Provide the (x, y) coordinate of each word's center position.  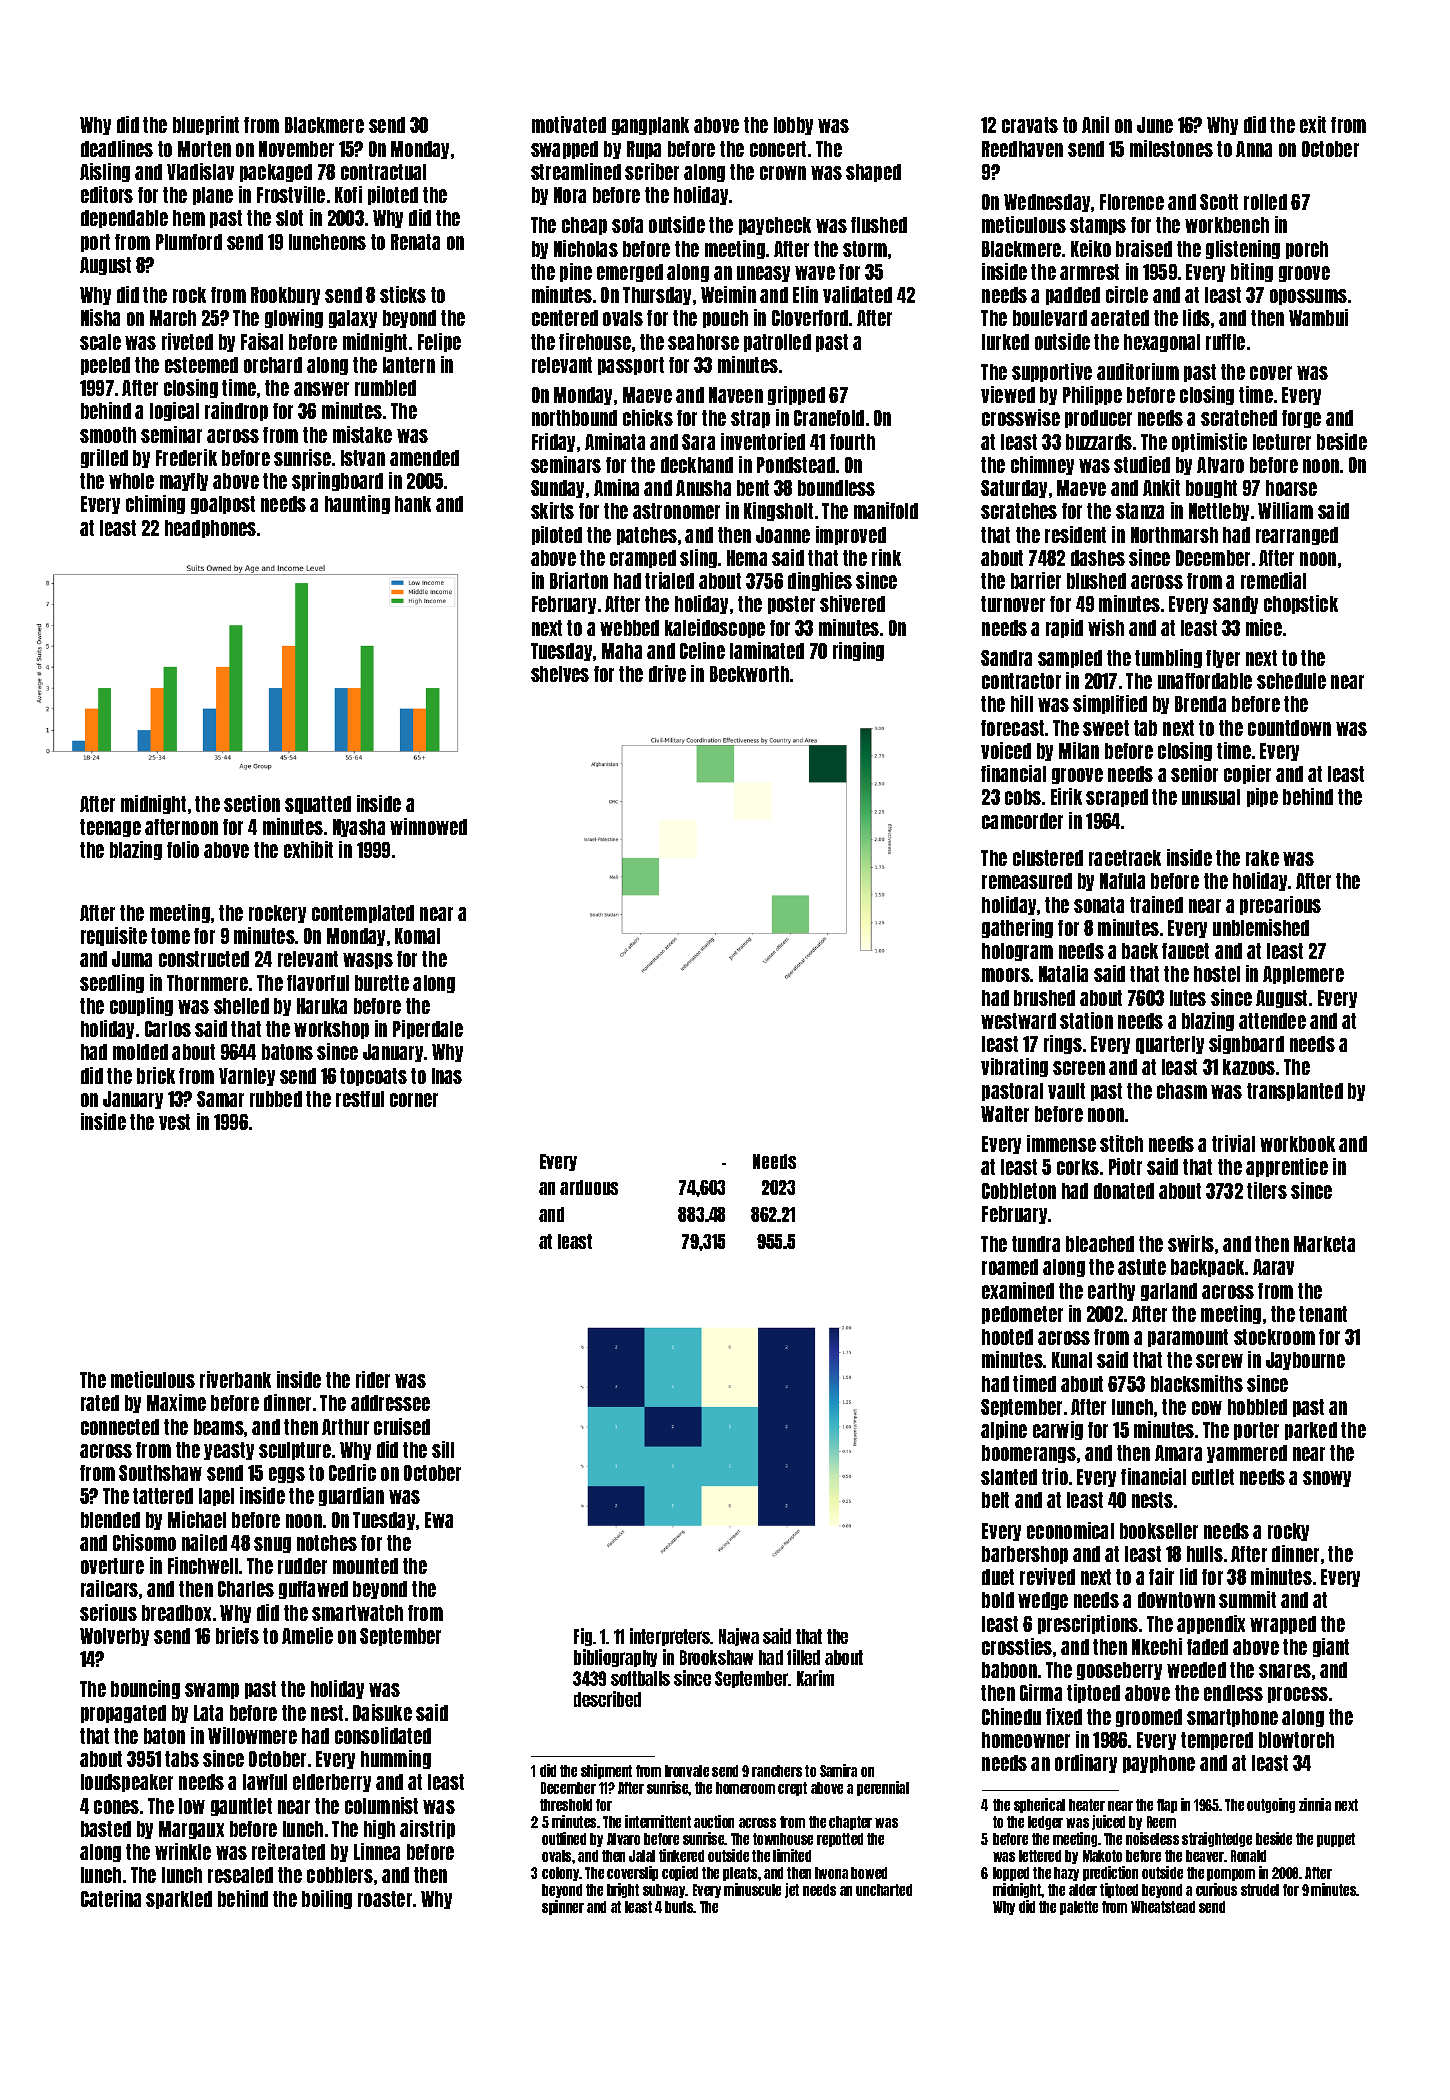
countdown (1289, 728)
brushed (1044, 998)
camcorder (1022, 821)
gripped (796, 395)
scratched (1239, 418)
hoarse (1291, 488)
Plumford (189, 242)
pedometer (1022, 1315)
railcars (109, 1588)
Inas (447, 1076)
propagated (123, 1714)
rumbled (385, 388)
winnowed (428, 826)
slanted (1009, 1477)
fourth (852, 442)
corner (414, 1100)
